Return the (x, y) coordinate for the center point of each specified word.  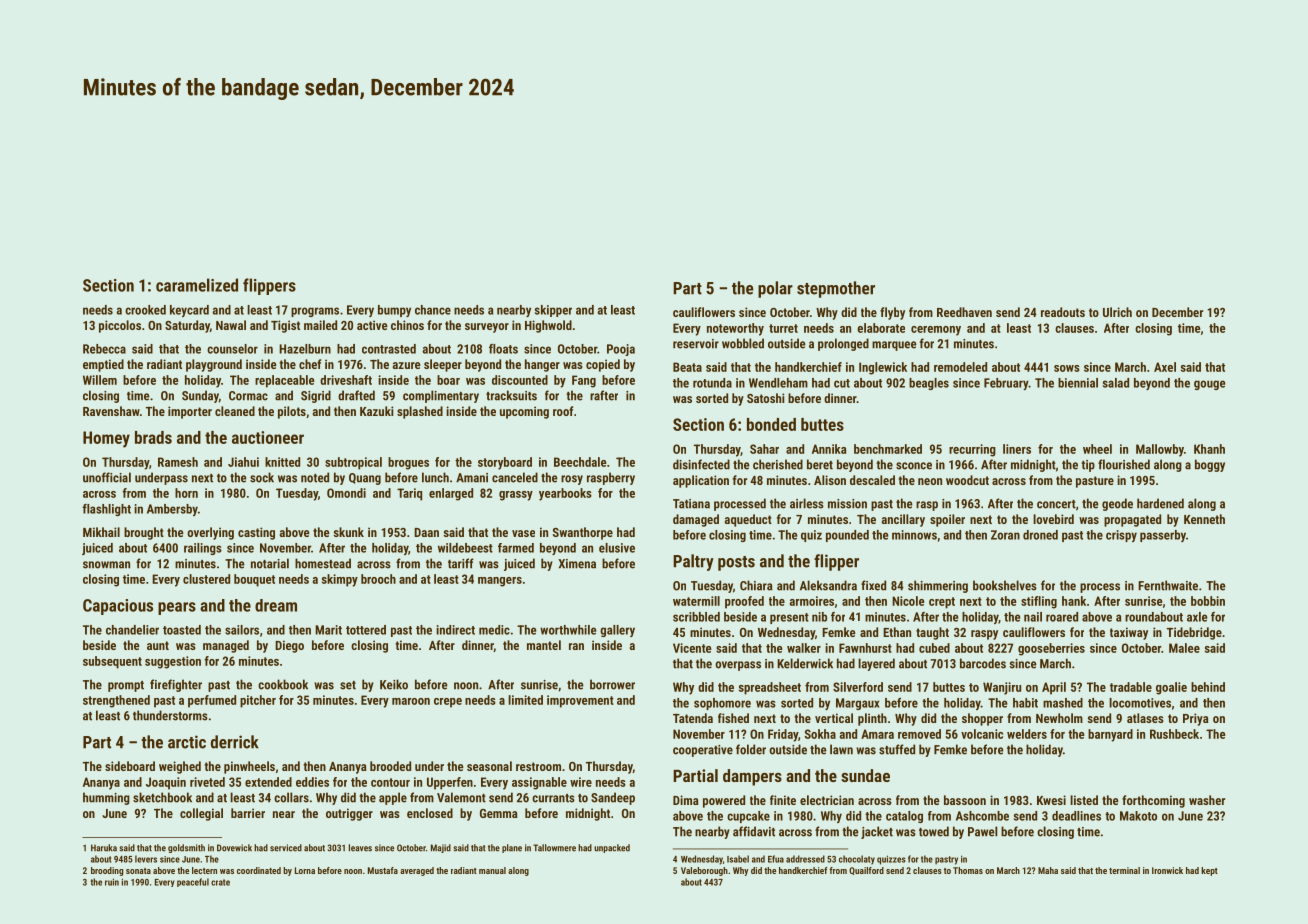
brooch (378, 579)
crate (220, 882)
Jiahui (243, 462)
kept (1209, 871)
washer (1207, 800)
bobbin (1208, 601)
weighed (180, 767)
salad (1116, 383)
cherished (778, 464)
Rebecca (104, 349)
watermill (696, 601)
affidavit (754, 831)
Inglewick (883, 368)
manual (492, 870)
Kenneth (1204, 519)
